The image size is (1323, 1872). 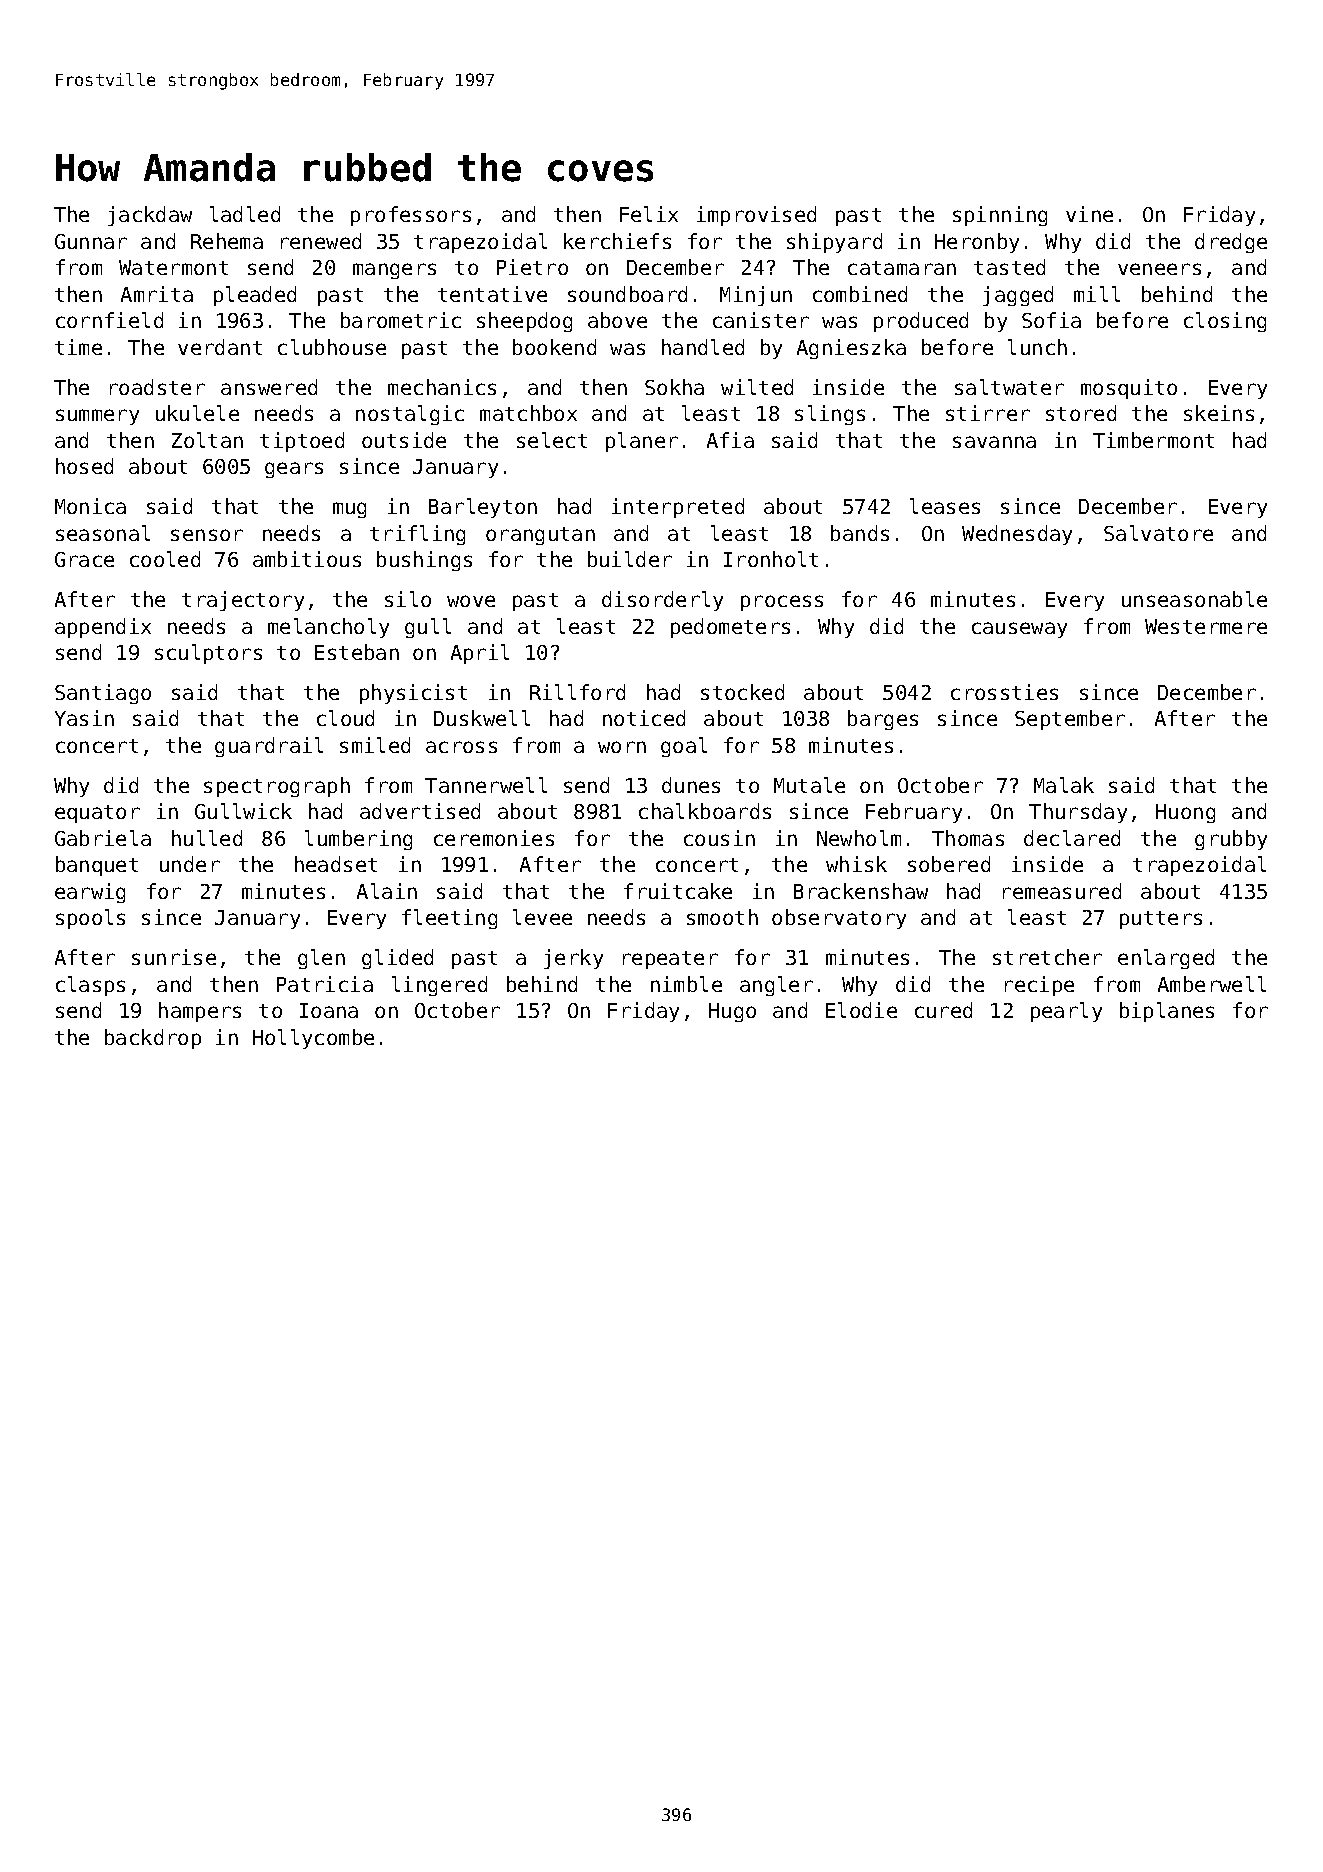 What do you see at coordinates (776, 986) in the document?
I see `angler` at bounding box center [776, 986].
